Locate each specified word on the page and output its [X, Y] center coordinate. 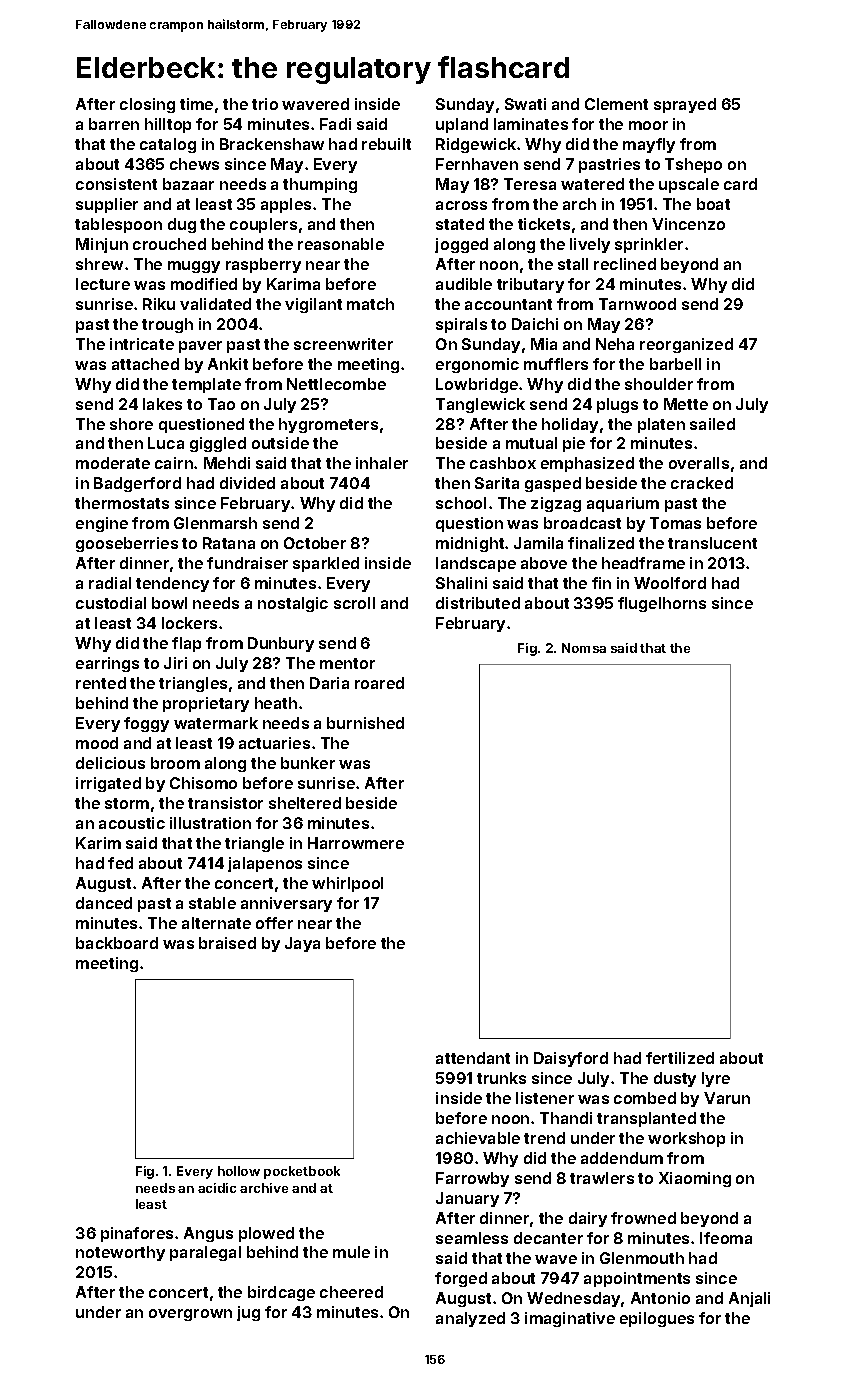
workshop [686, 1139]
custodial [111, 603]
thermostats [122, 503]
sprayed [685, 105]
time [196, 104]
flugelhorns [662, 604]
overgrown [190, 1315]
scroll [354, 603]
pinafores [137, 1234]
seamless [472, 1238]
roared [379, 683]
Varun [727, 1098]
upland [462, 125]
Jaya [302, 944]
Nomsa [584, 648]
